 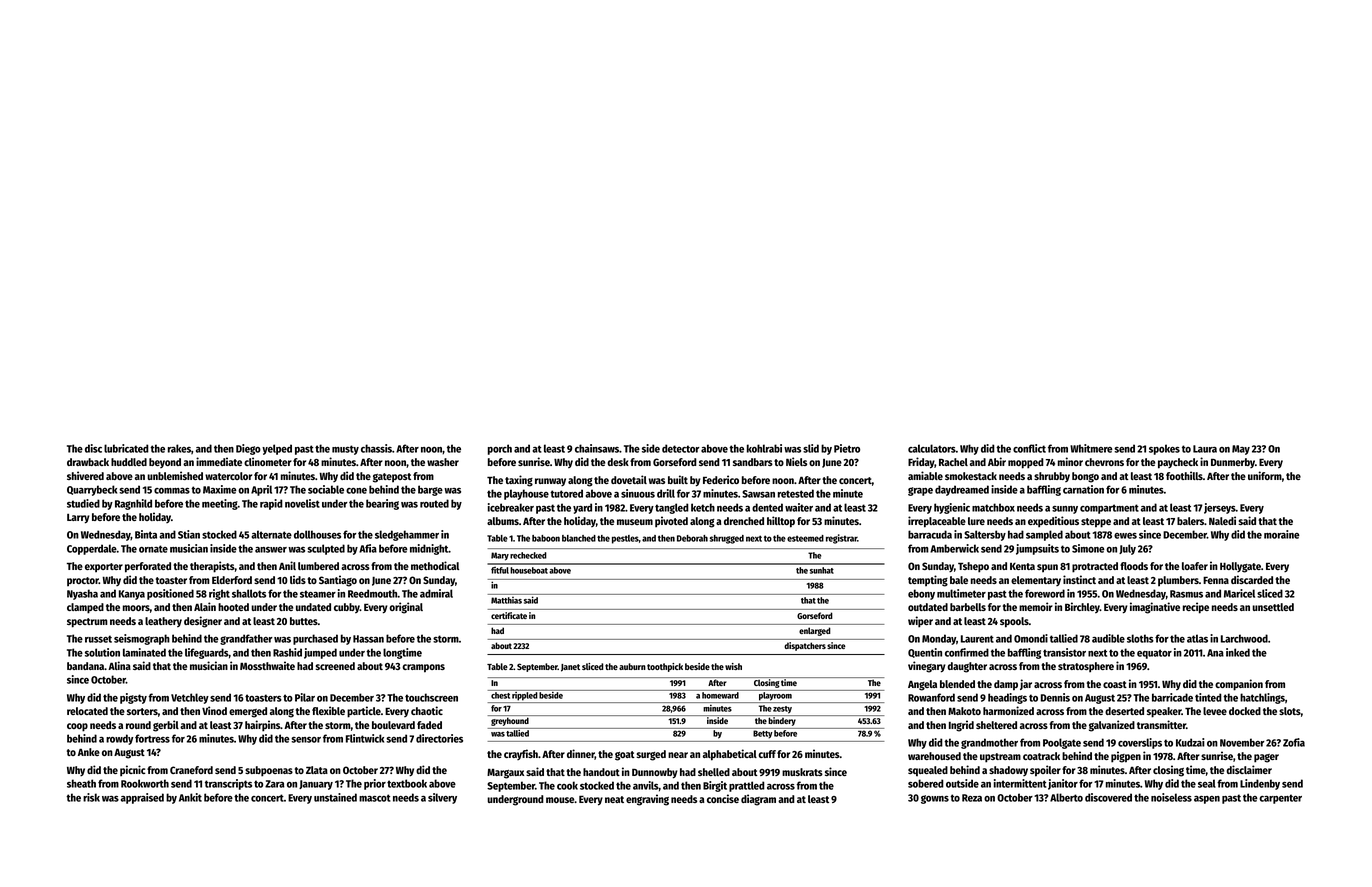 What do you see at coordinates (1154, 654) in the document?
I see `equator` at bounding box center [1154, 654].
